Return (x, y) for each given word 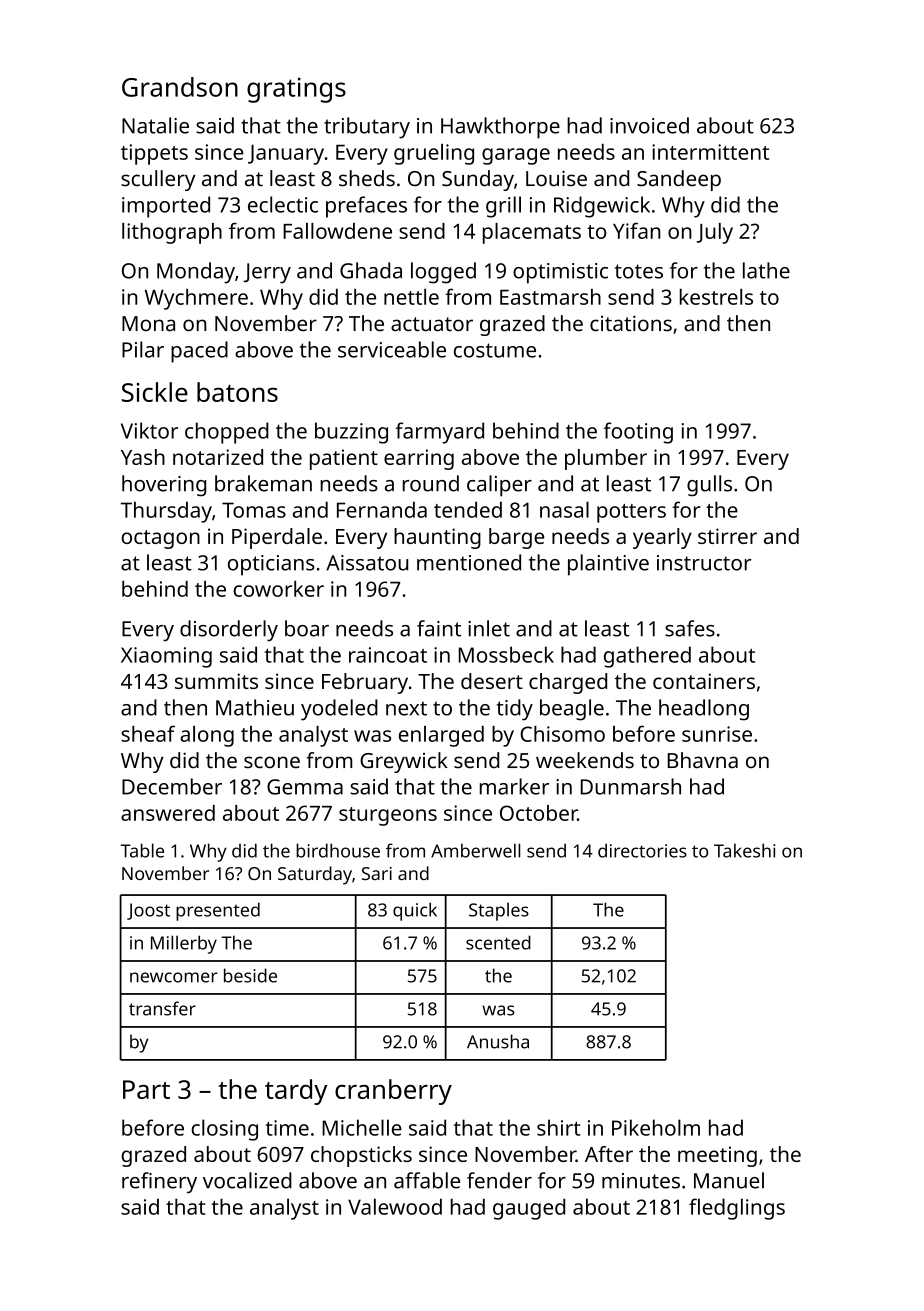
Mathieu (255, 707)
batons (237, 392)
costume (495, 350)
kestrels (716, 297)
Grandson (180, 87)
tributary (367, 128)
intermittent (710, 152)
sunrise (717, 734)
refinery (159, 1183)
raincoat (388, 655)
